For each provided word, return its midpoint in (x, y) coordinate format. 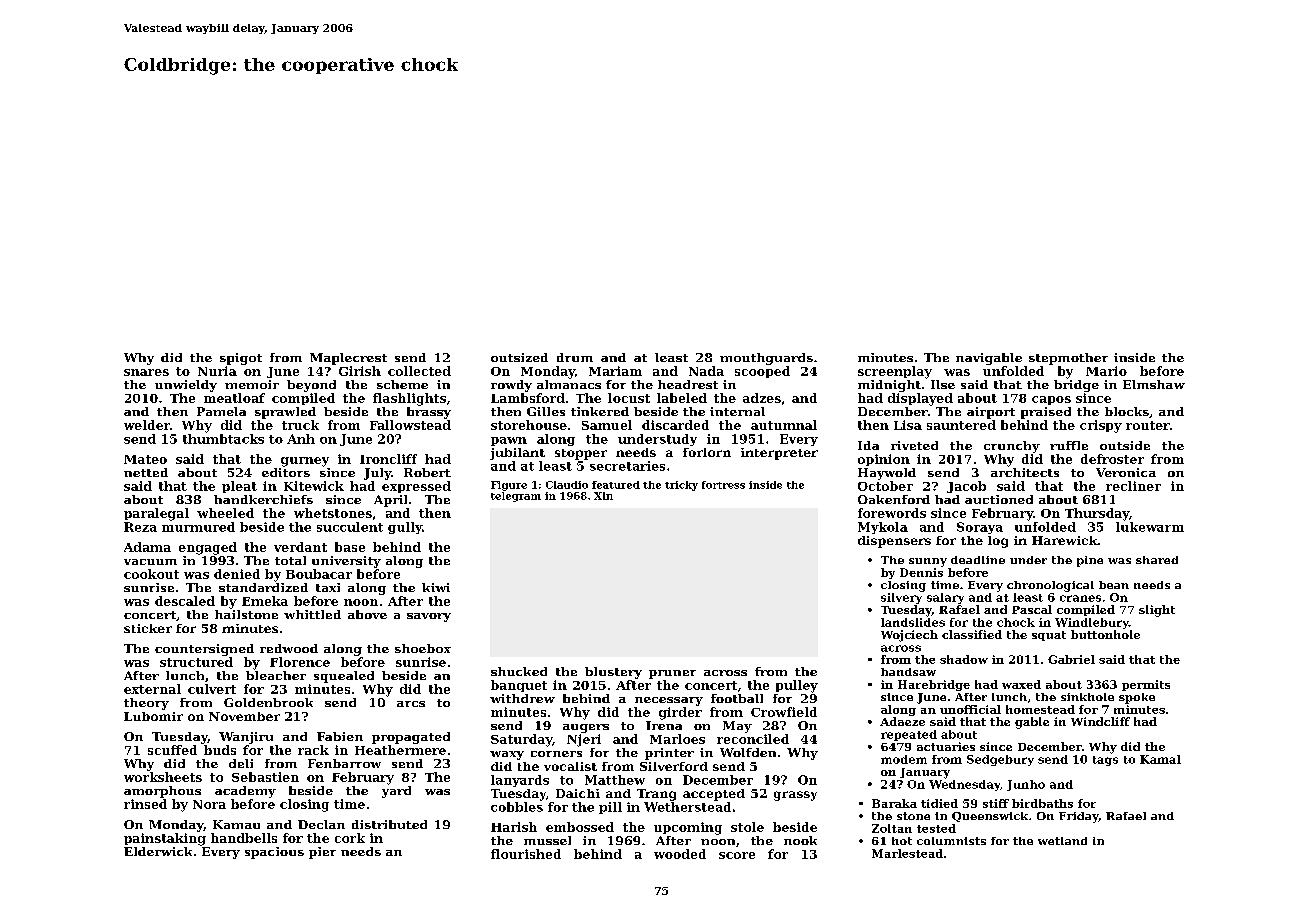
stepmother (1068, 359)
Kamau (236, 824)
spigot (241, 359)
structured (196, 662)
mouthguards (766, 359)
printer (669, 754)
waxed (1021, 684)
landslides (913, 622)
